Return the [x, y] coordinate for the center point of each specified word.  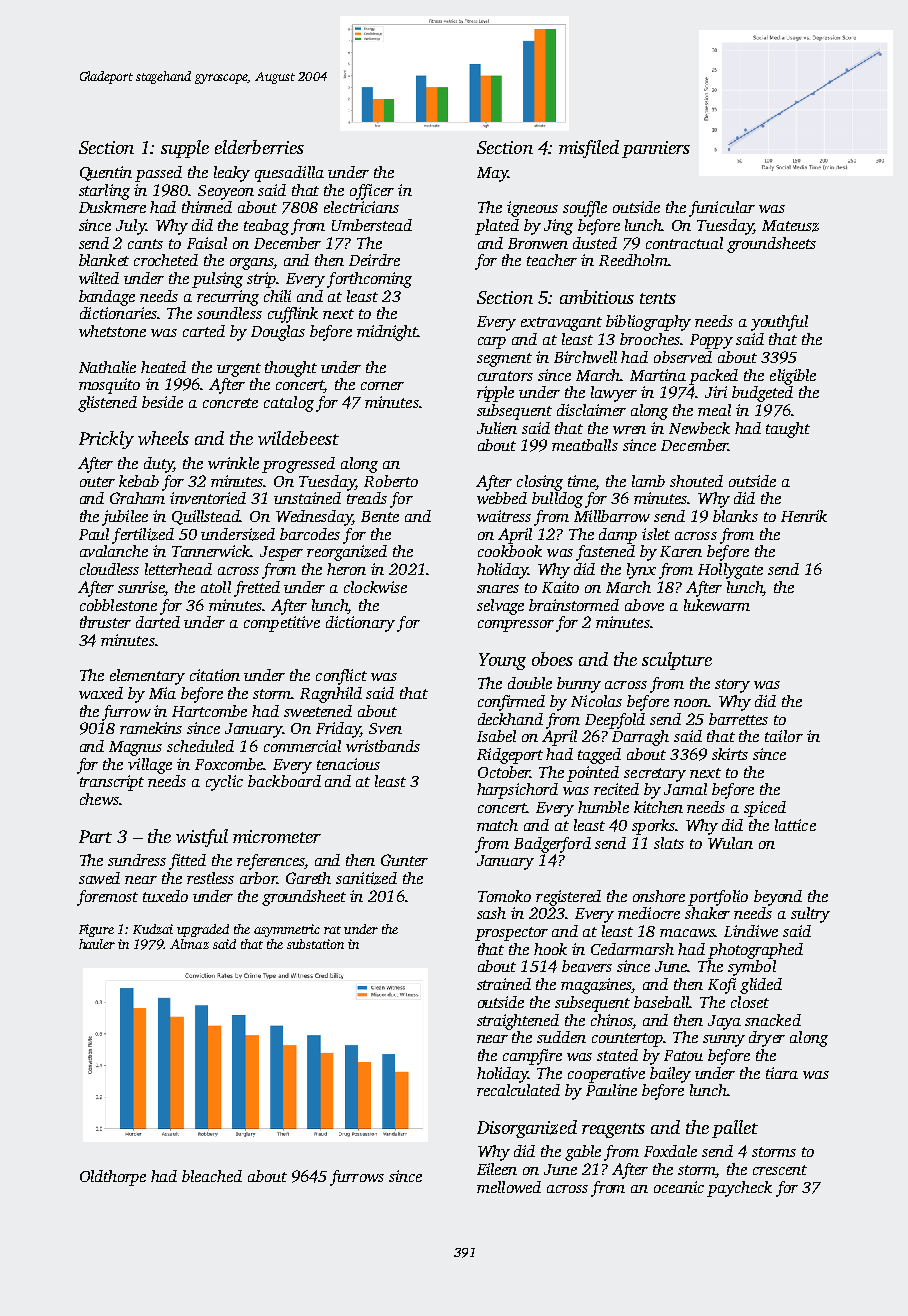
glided [761, 986]
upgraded [203, 930]
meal [714, 410]
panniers [656, 149]
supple [185, 149]
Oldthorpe [113, 1178]
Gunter [404, 860]
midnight [387, 333]
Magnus [135, 748]
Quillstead [206, 517]
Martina [658, 375]
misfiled [589, 149]
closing [540, 483]
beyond [778, 898]
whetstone [112, 331]
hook [550, 949]
